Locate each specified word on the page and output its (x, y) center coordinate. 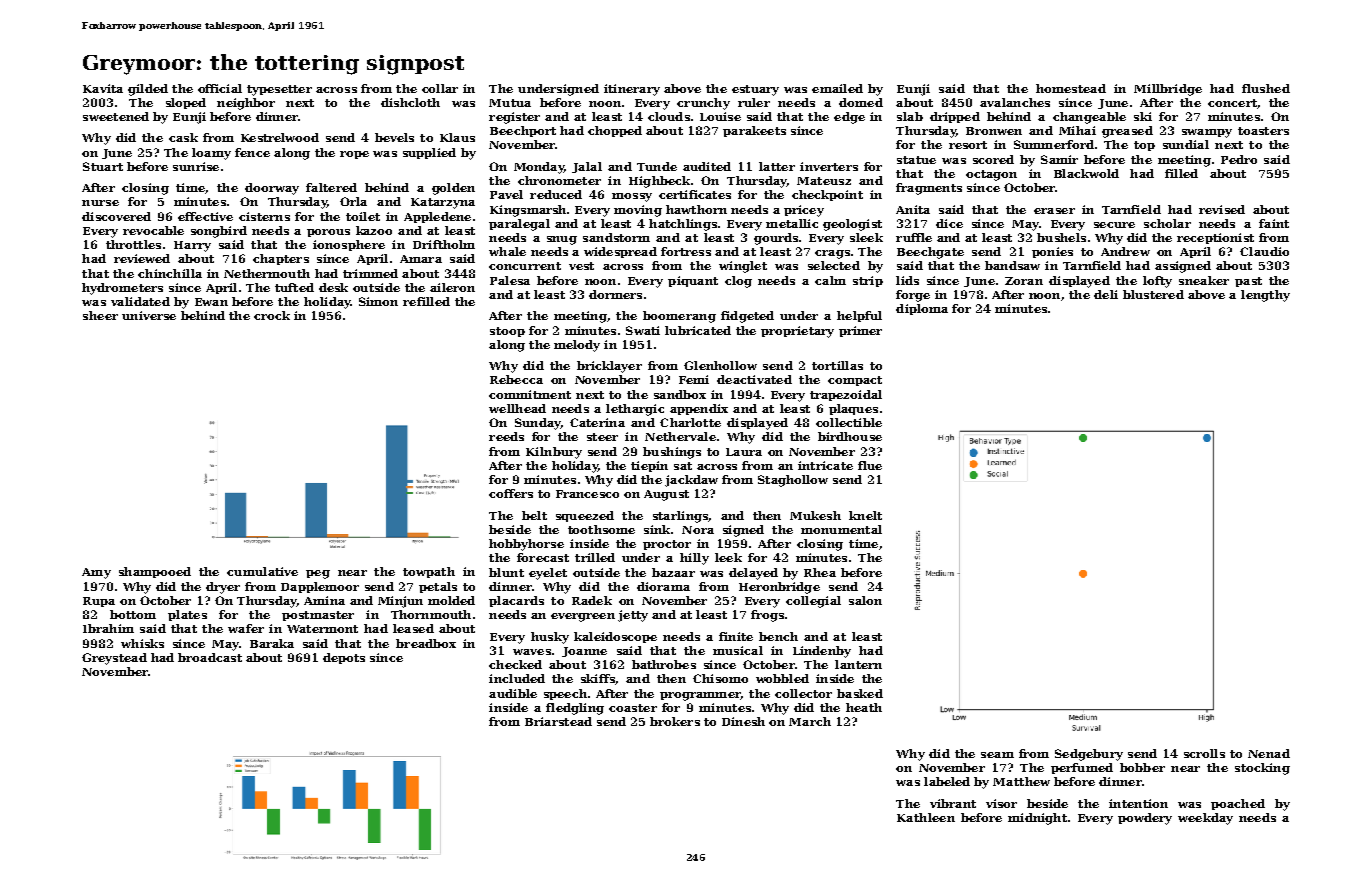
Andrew (1125, 251)
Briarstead (558, 721)
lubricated (698, 330)
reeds (506, 436)
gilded (148, 90)
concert (1232, 103)
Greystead (114, 659)
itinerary (632, 90)
